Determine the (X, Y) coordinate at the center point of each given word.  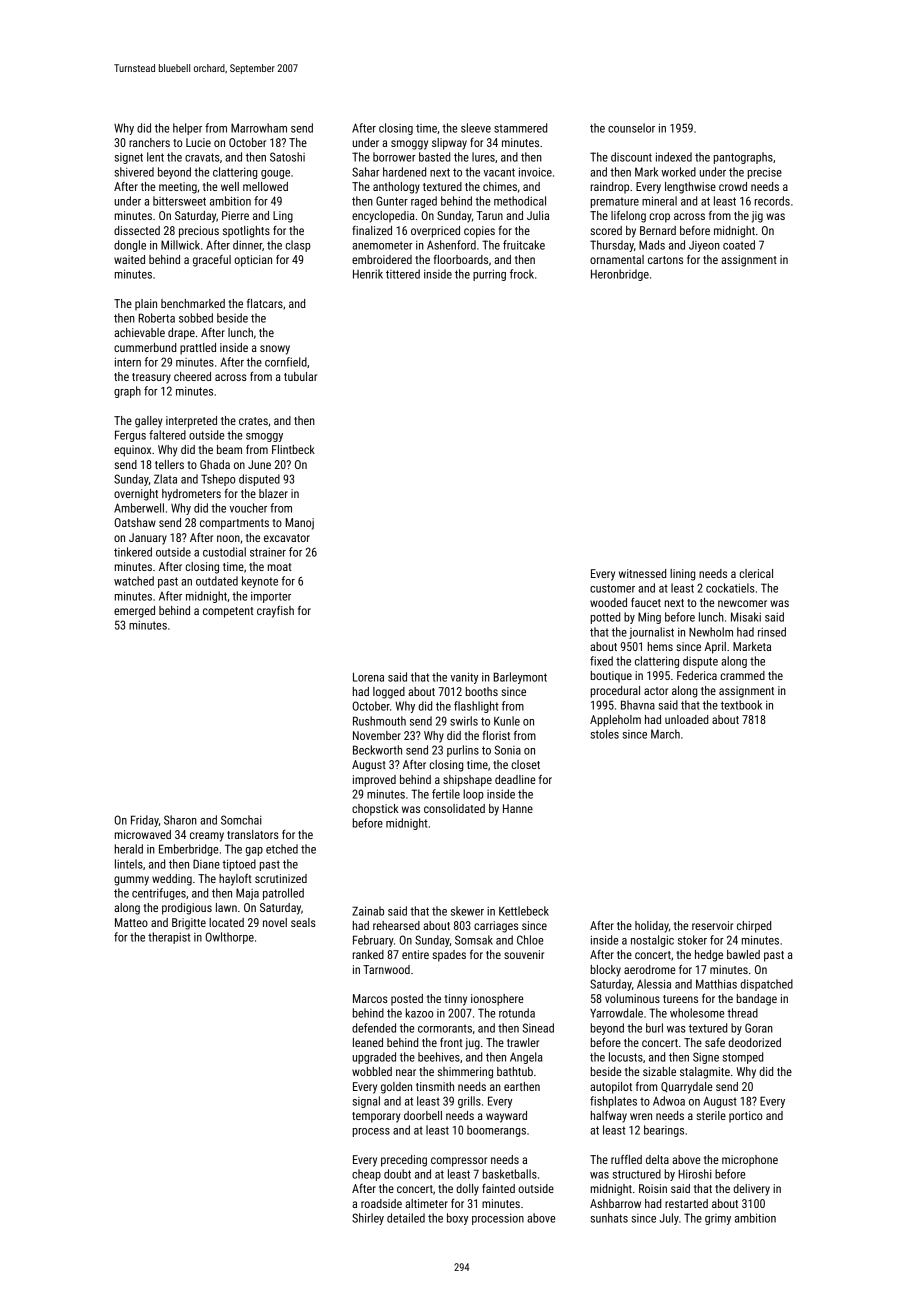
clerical (756, 573)
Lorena (368, 677)
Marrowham (259, 128)
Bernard (658, 230)
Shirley (368, 1219)
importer (271, 597)
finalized (372, 230)
